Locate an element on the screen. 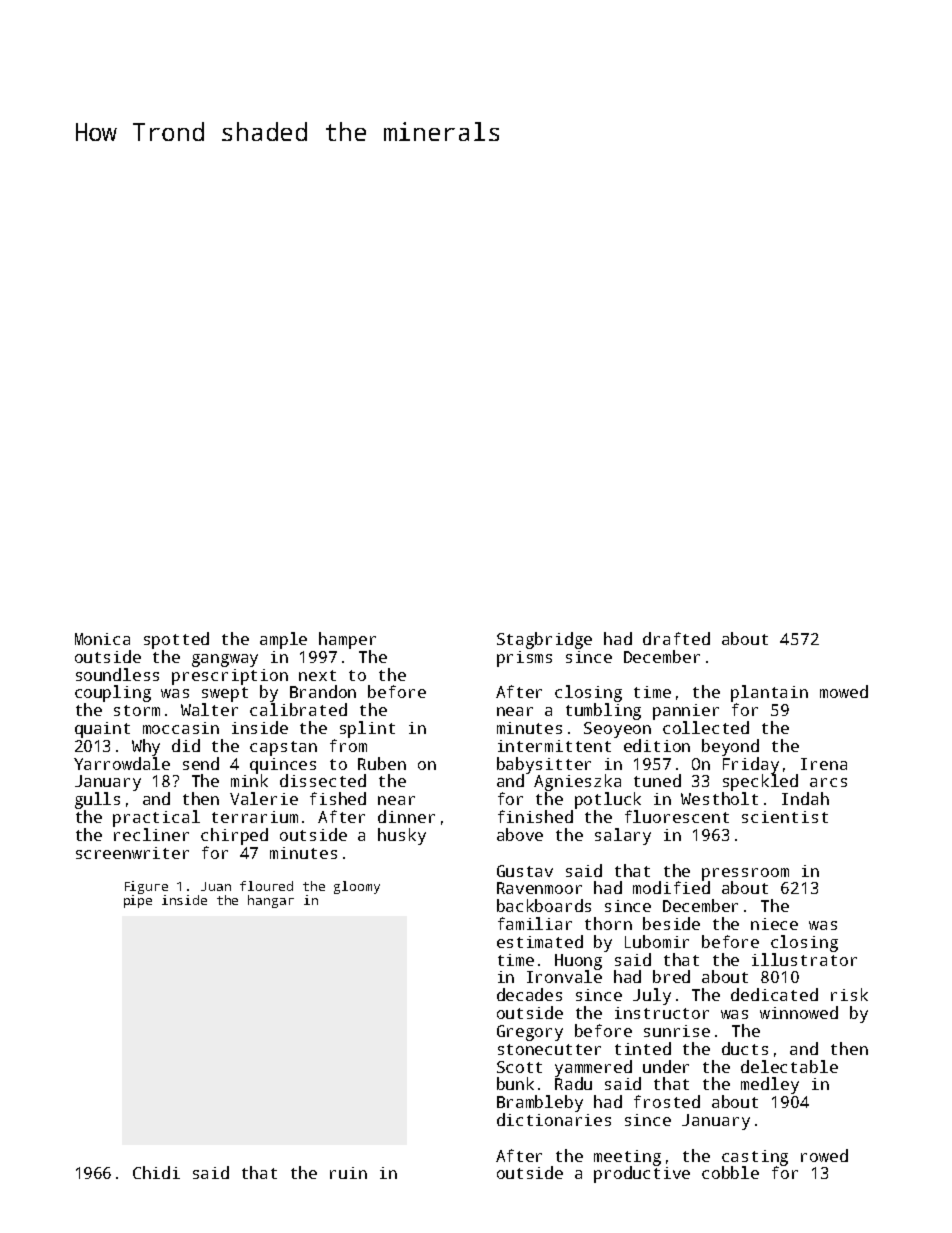 This screenshot has width=952, height=1233. intermittent is located at coordinates (554, 746).
